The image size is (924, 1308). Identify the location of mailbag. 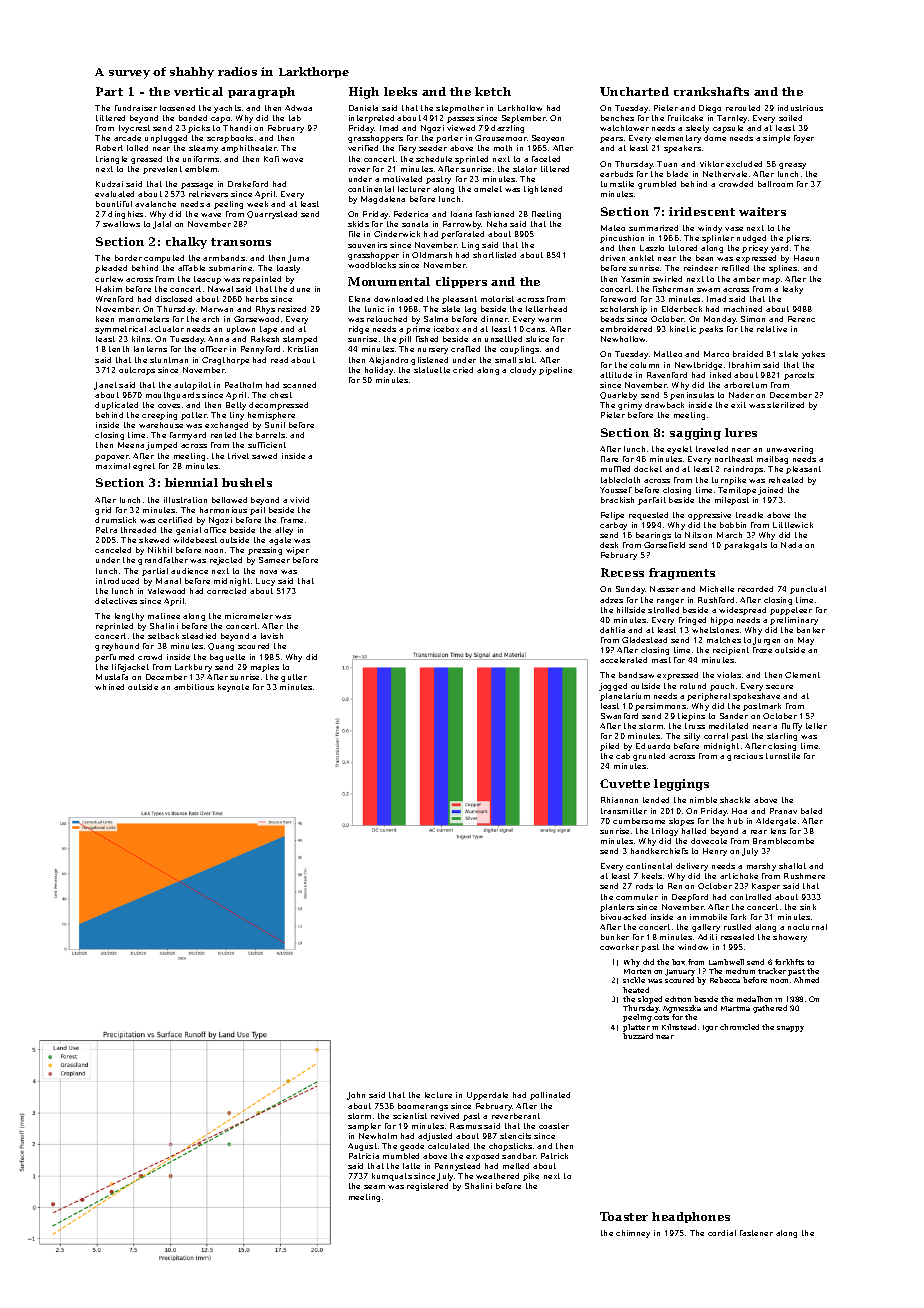
(772, 460).
